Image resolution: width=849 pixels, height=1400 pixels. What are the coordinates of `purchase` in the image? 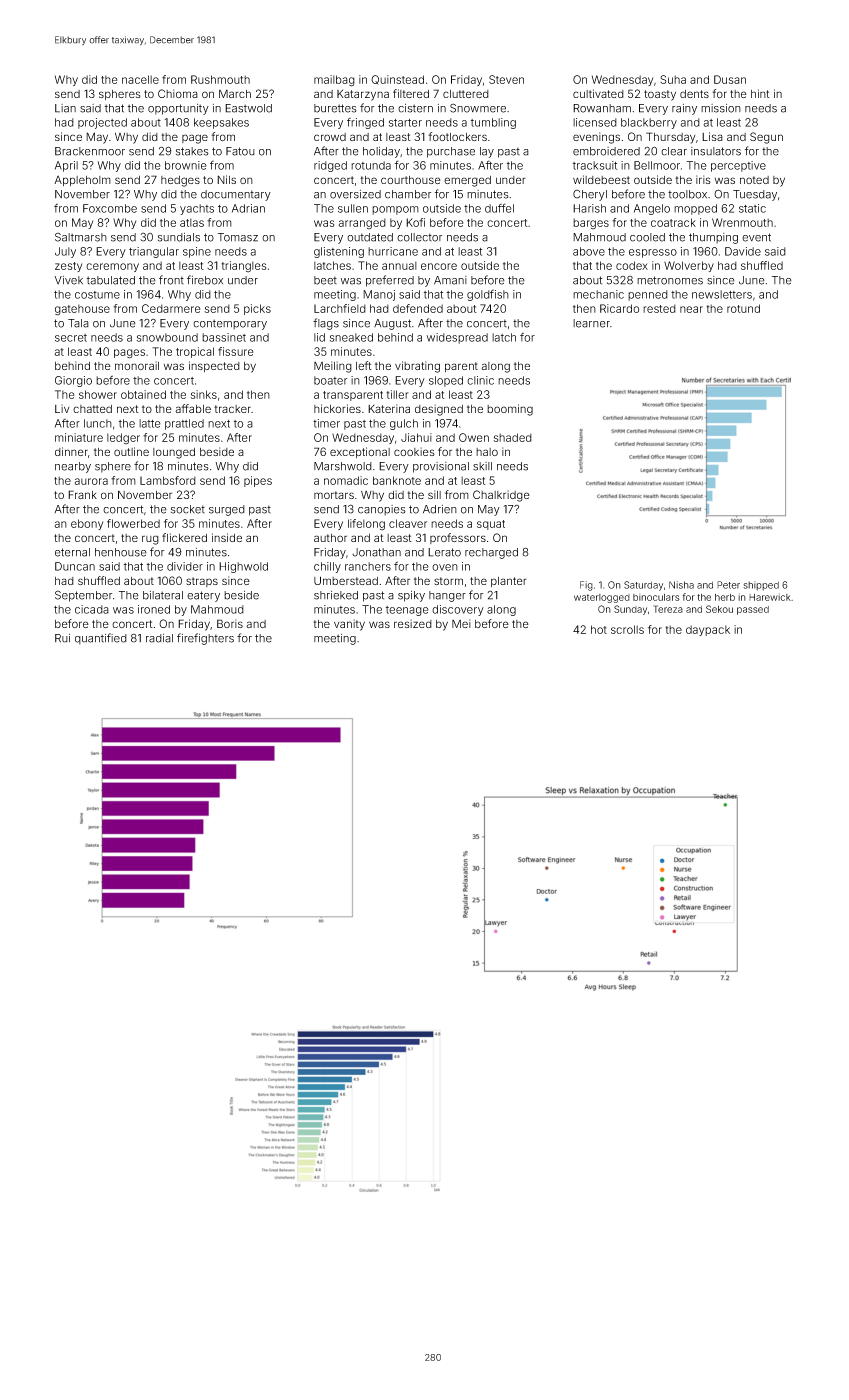 It's located at (451, 152).
